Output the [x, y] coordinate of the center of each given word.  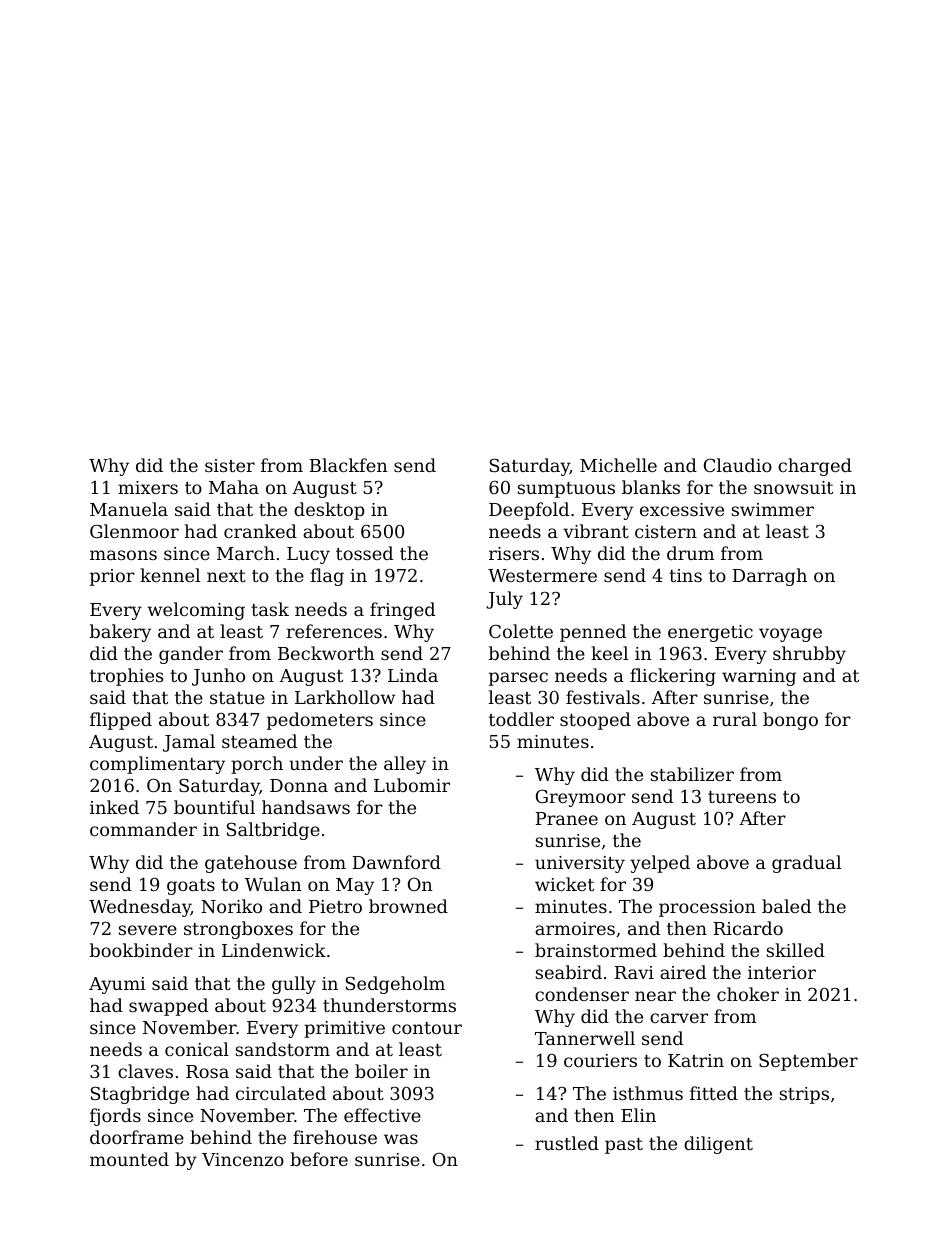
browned [408, 906]
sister [230, 465]
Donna [299, 785]
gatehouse [251, 864]
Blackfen [349, 465]
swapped [168, 1007]
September [808, 1062]
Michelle [618, 465]
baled [786, 906]
